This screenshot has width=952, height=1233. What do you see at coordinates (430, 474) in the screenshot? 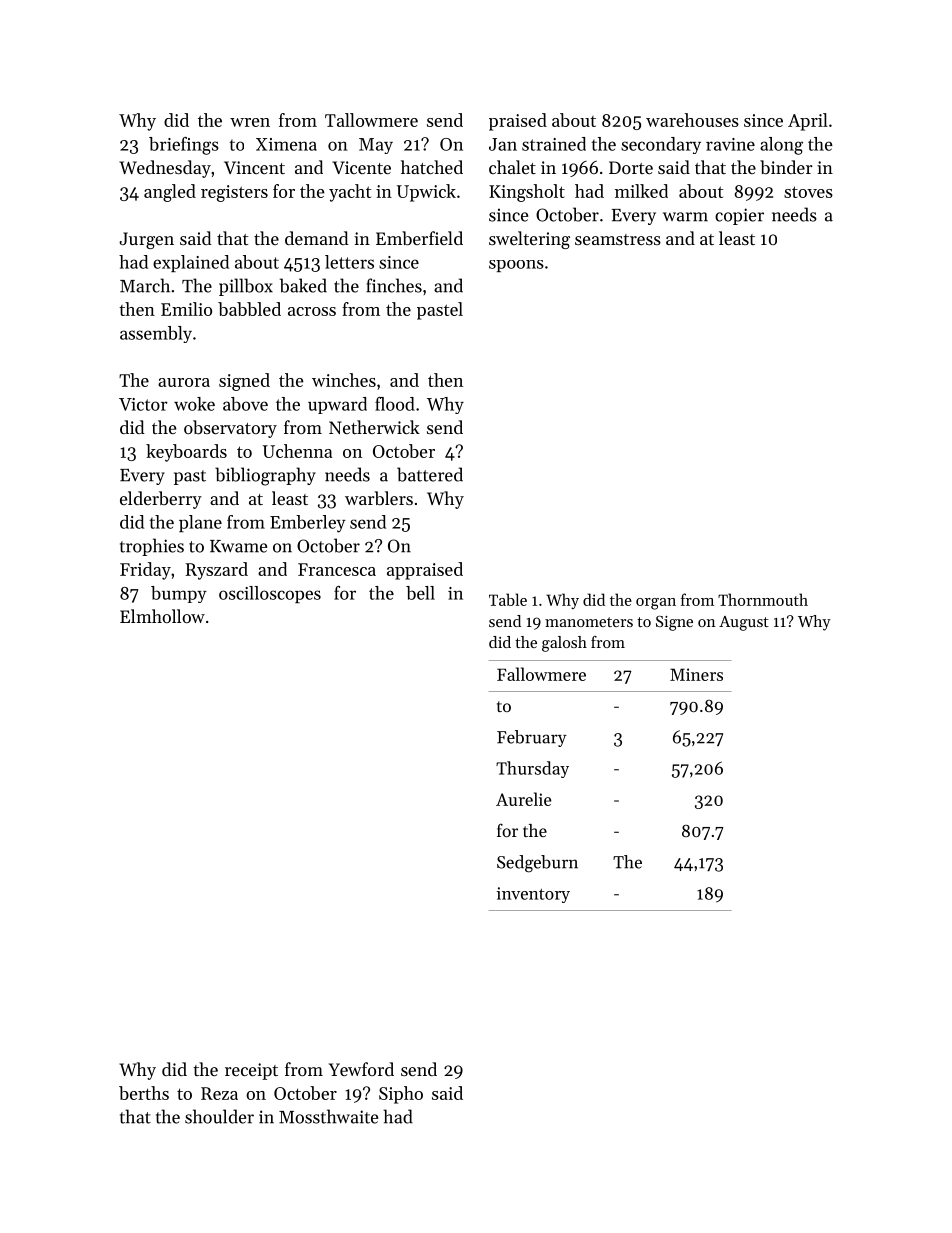
I see `battered` at bounding box center [430, 474].
